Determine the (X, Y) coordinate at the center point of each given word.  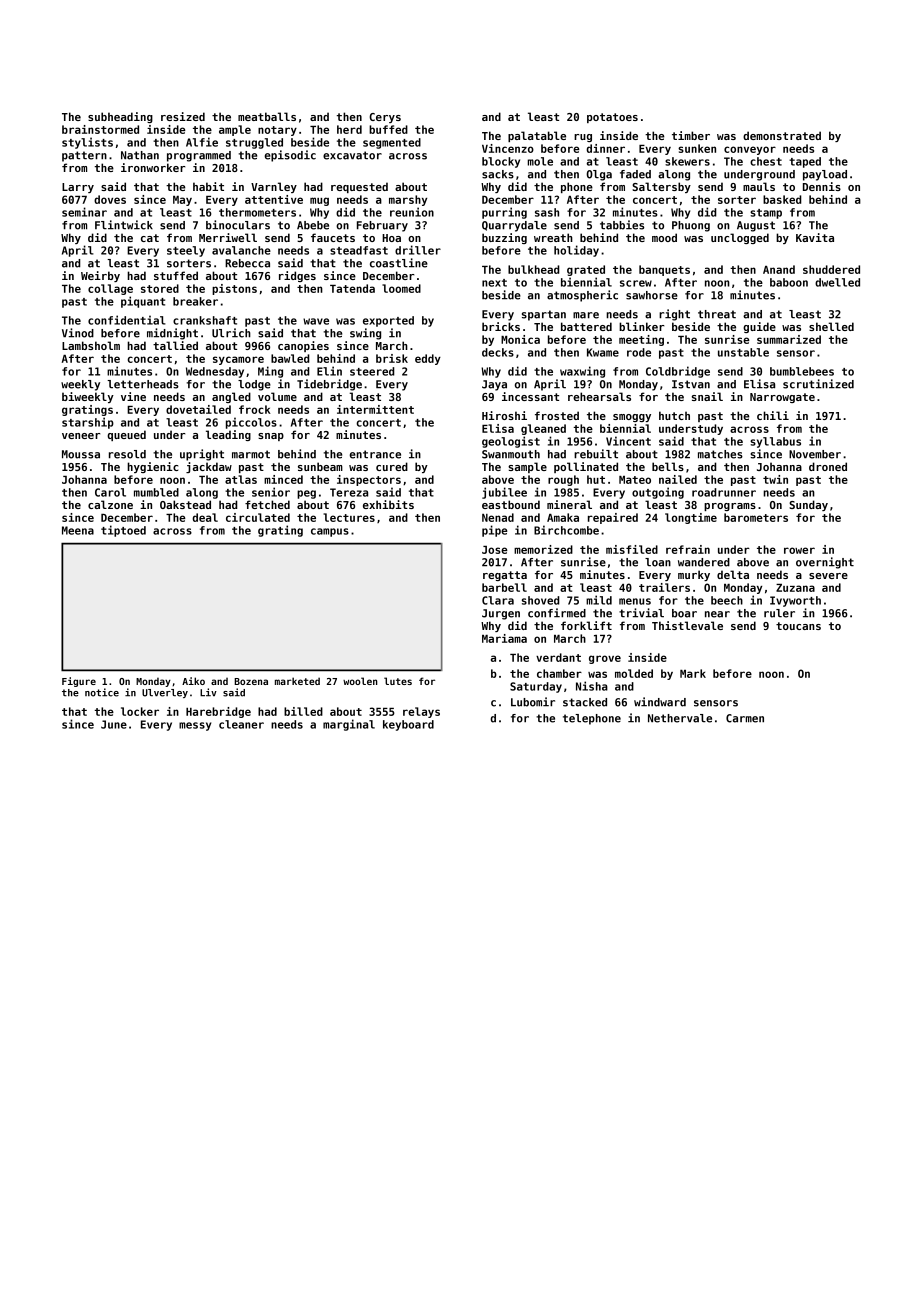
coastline (399, 263)
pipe (495, 531)
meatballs (267, 116)
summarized (789, 339)
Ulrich (231, 333)
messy (195, 726)
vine (133, 396)
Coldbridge (678, 372)
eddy (428, 359)
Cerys (385, 118)
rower (799, 550)
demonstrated (782, 135)
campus (330, 532)
